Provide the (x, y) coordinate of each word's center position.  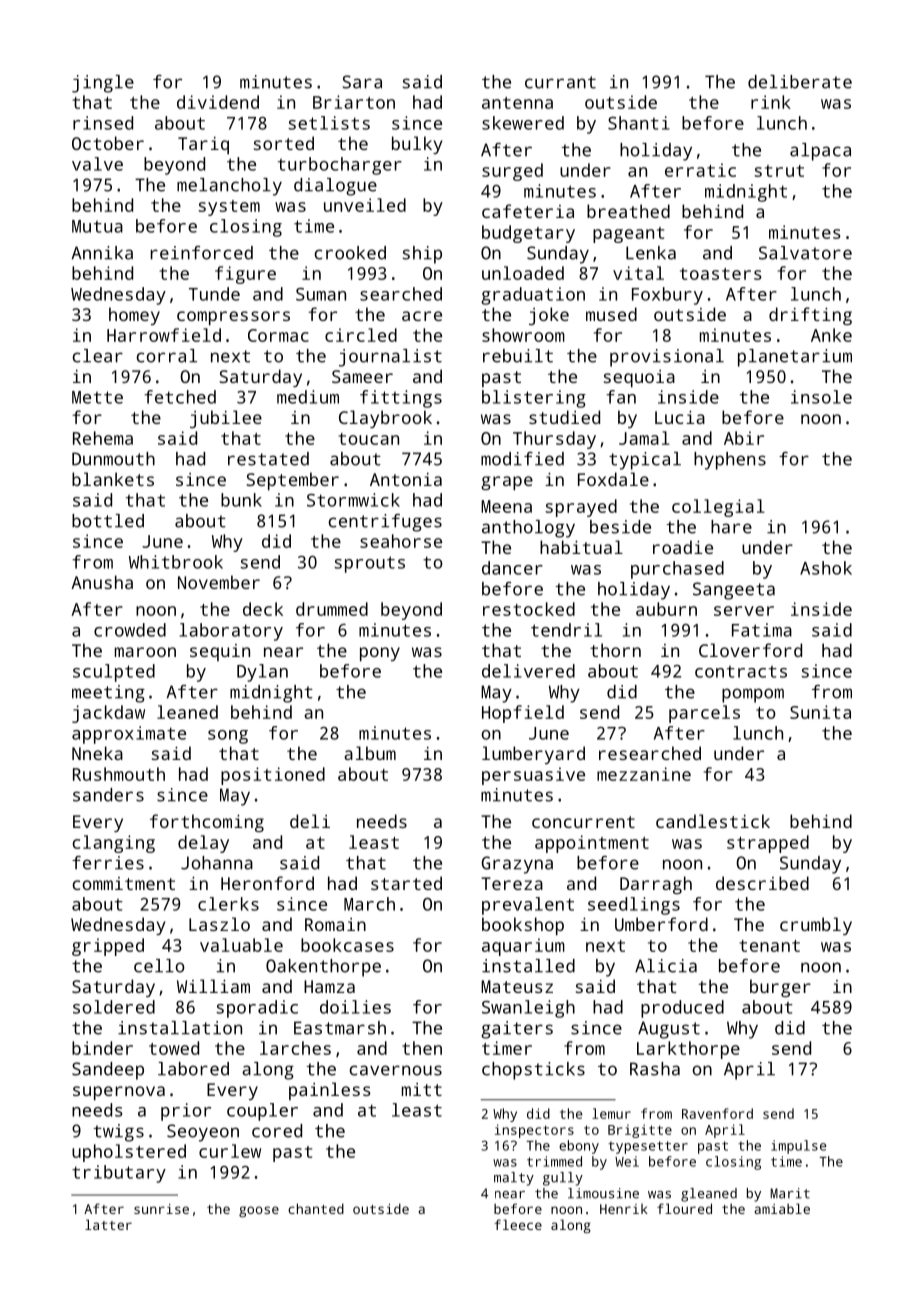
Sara (362, 82)
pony (380, 654)
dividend (218, 102)
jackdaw (108, 714)
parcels (704, 714)
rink (771, 102)
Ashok (826, 568)
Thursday (554, 440)
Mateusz (517, 986)
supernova (119, 1093)
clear (98, 356)
